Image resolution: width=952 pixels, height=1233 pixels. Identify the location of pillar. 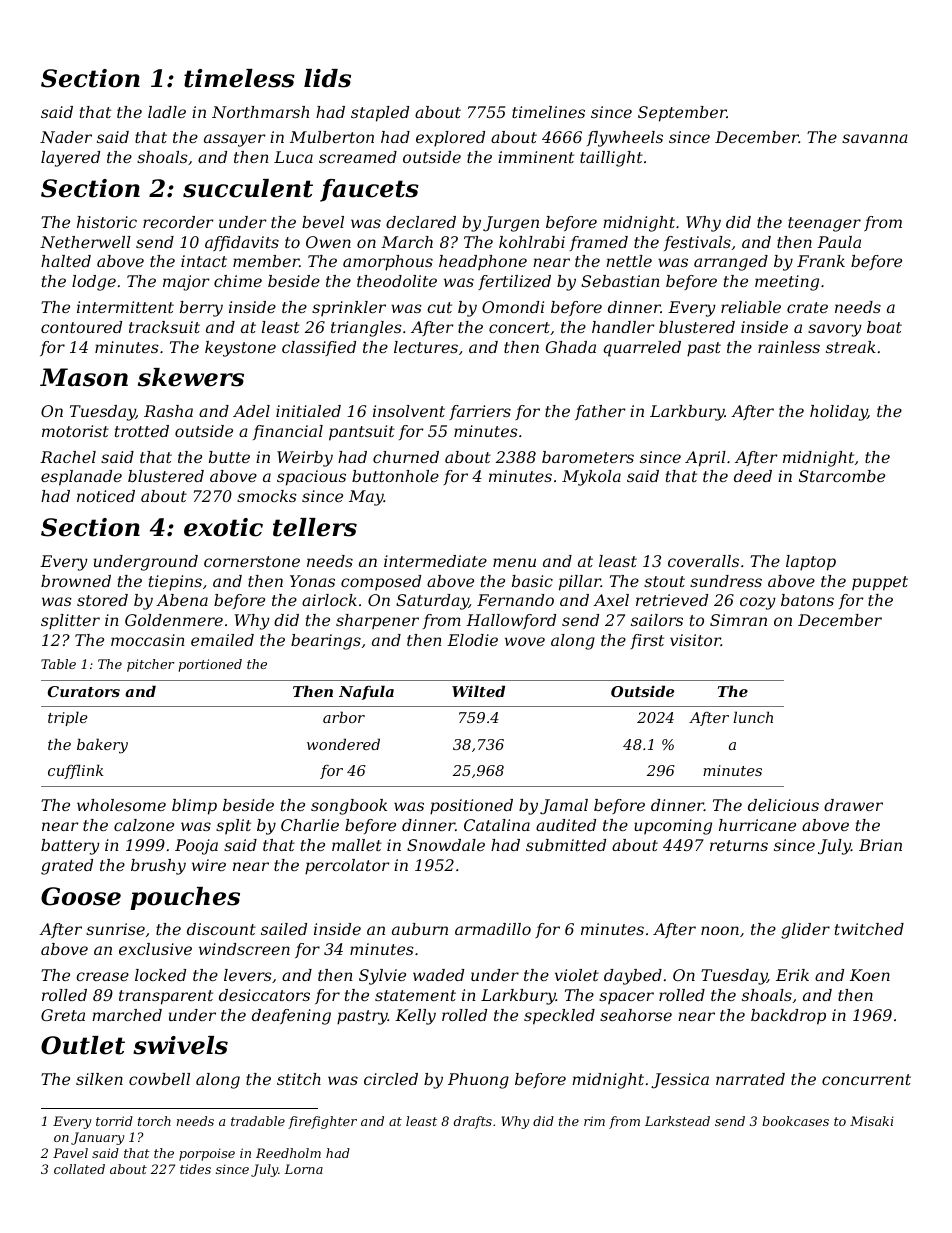
(580, 583).
